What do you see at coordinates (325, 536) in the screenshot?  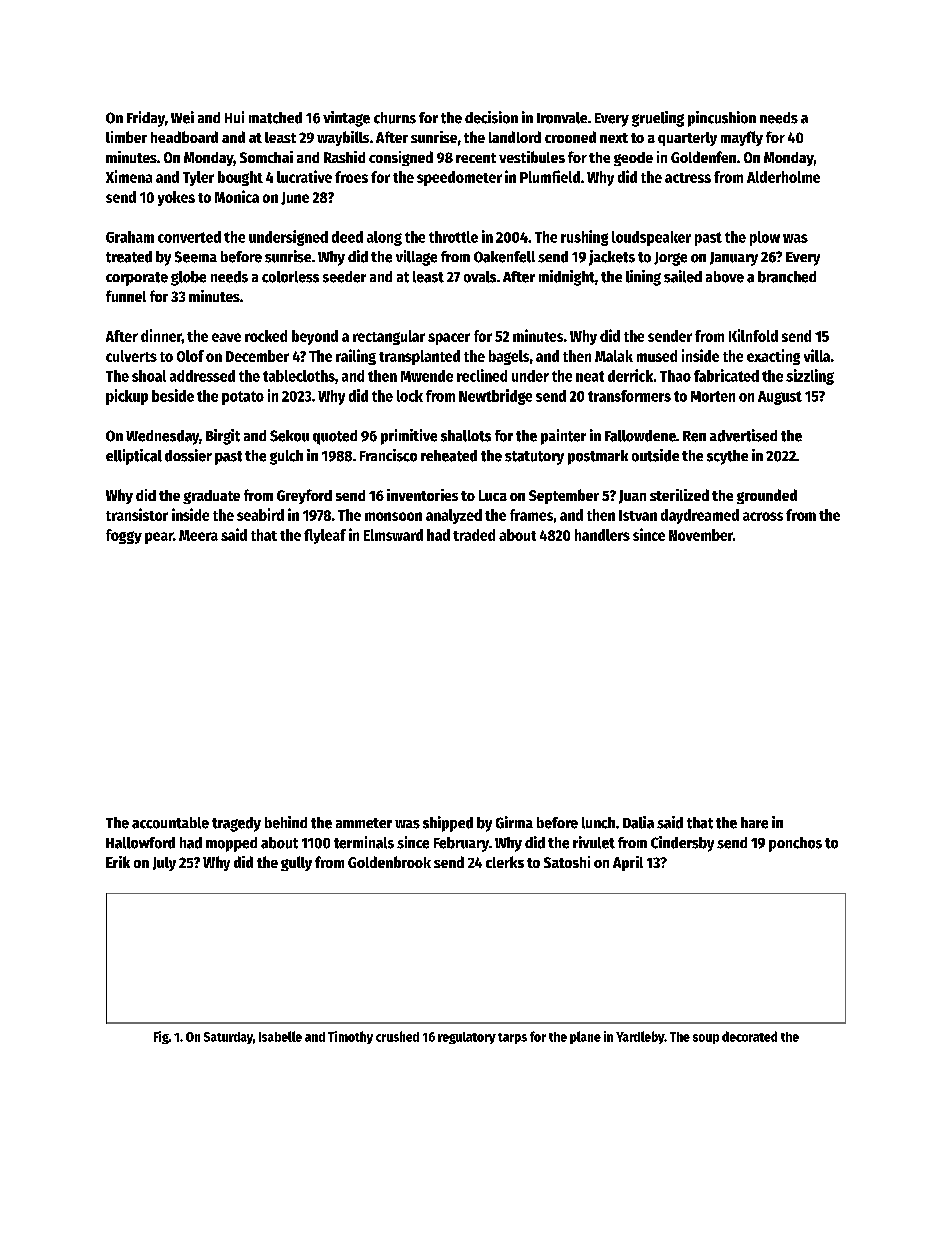 I see `flyleaf` at bounding box center [325, 536].
